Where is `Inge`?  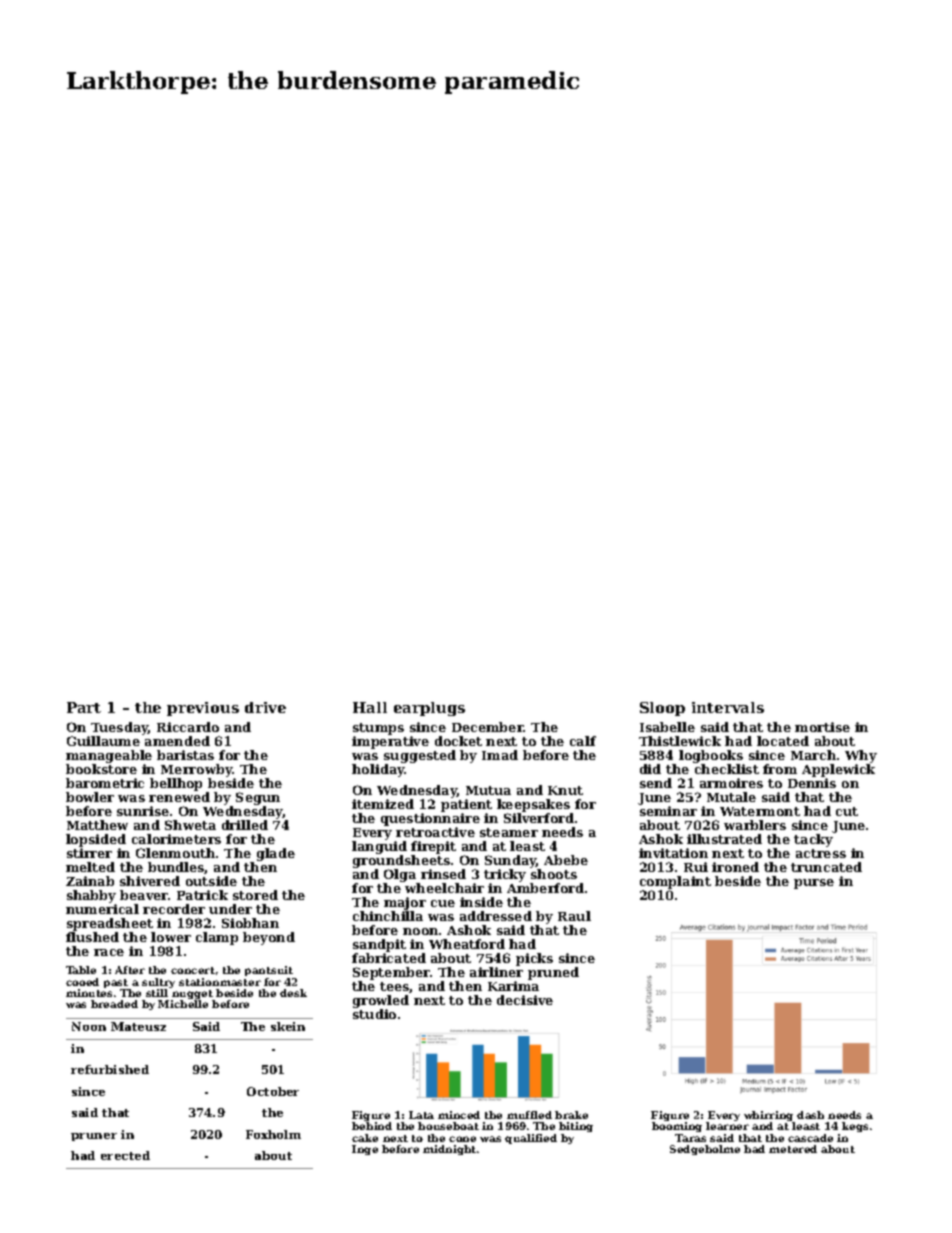 Inge is located at coordinates (365, 1150).
